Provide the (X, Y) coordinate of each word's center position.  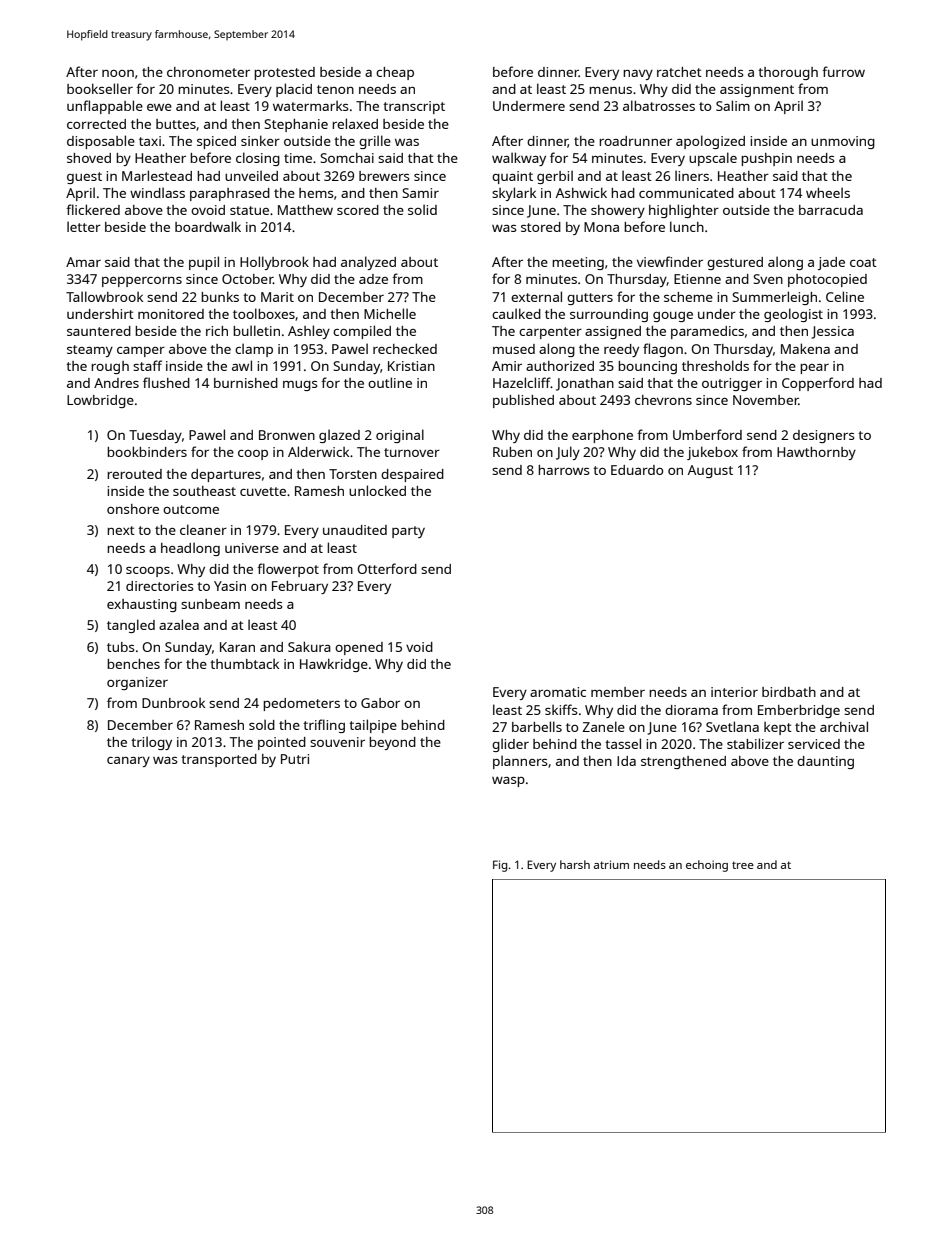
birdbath (789, 692)
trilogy (151, 743)
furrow (843, 71)
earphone (602, 436)
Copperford (818, 384)
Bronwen (287, 435)
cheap (395, 73)
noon (118, 73)
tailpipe (373, 726)
